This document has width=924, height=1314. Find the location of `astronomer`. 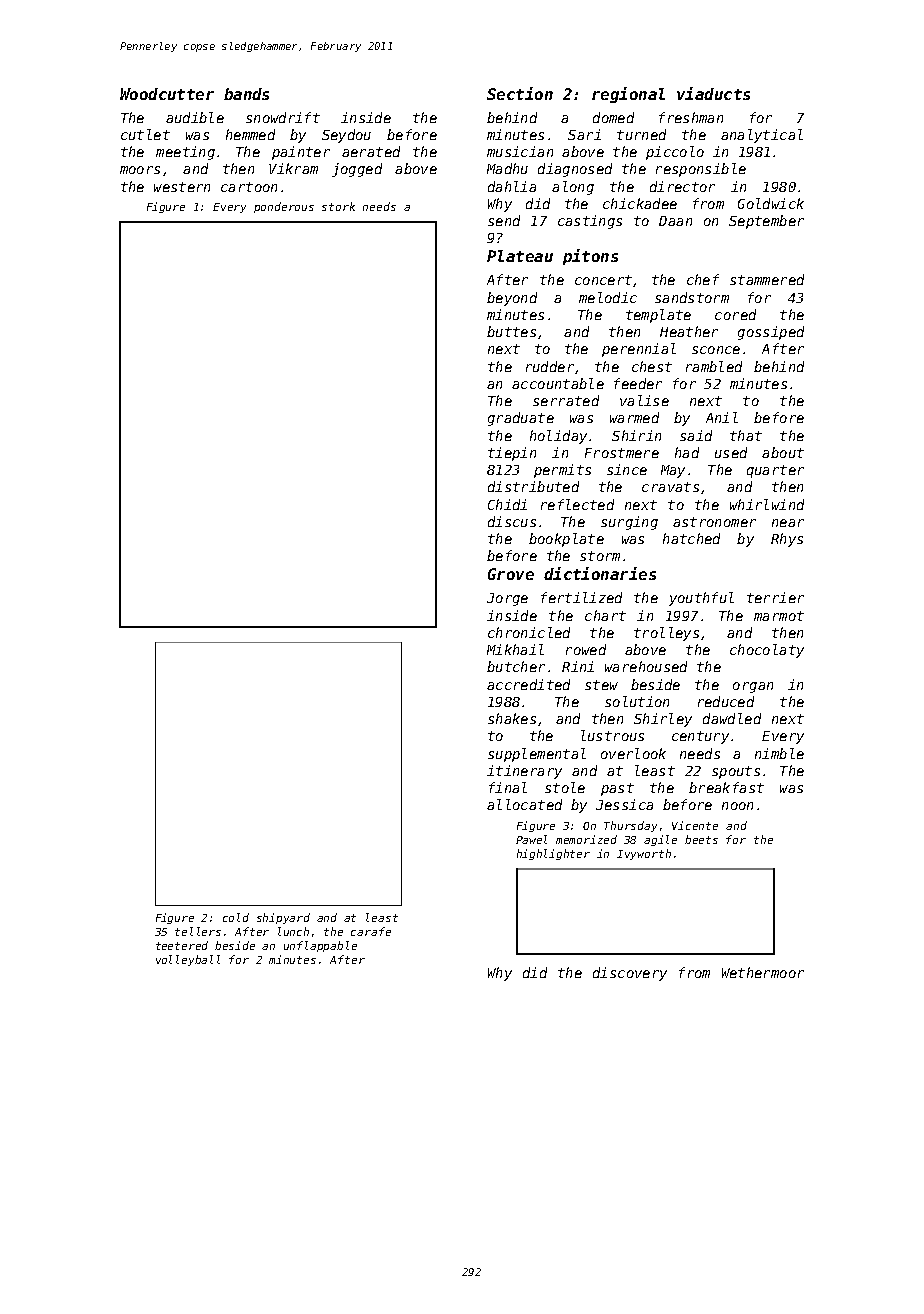

astronomer is located at coordinates (714, 522).
